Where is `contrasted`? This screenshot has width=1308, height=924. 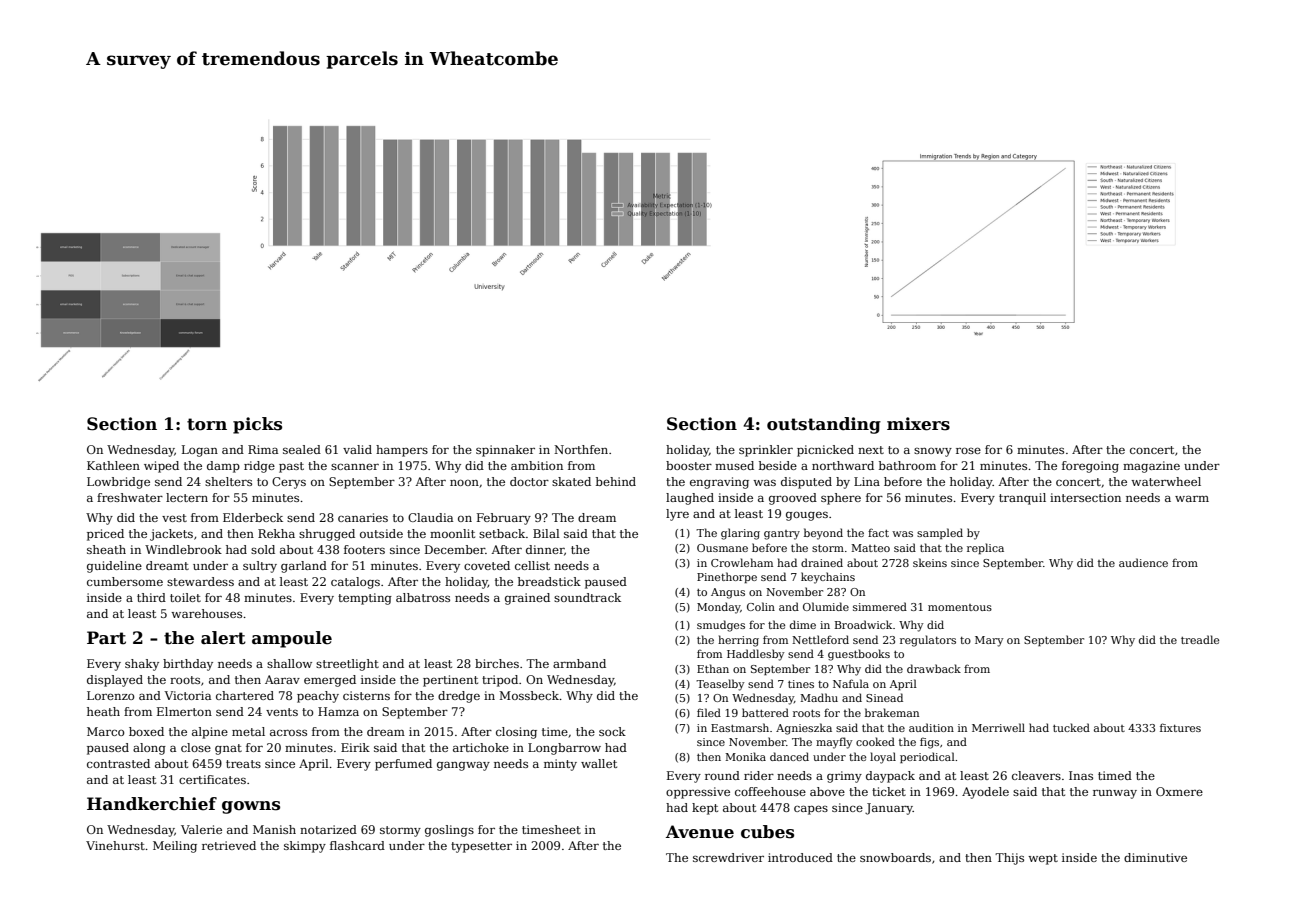 contrasted is located at coordinates (118, 763).
